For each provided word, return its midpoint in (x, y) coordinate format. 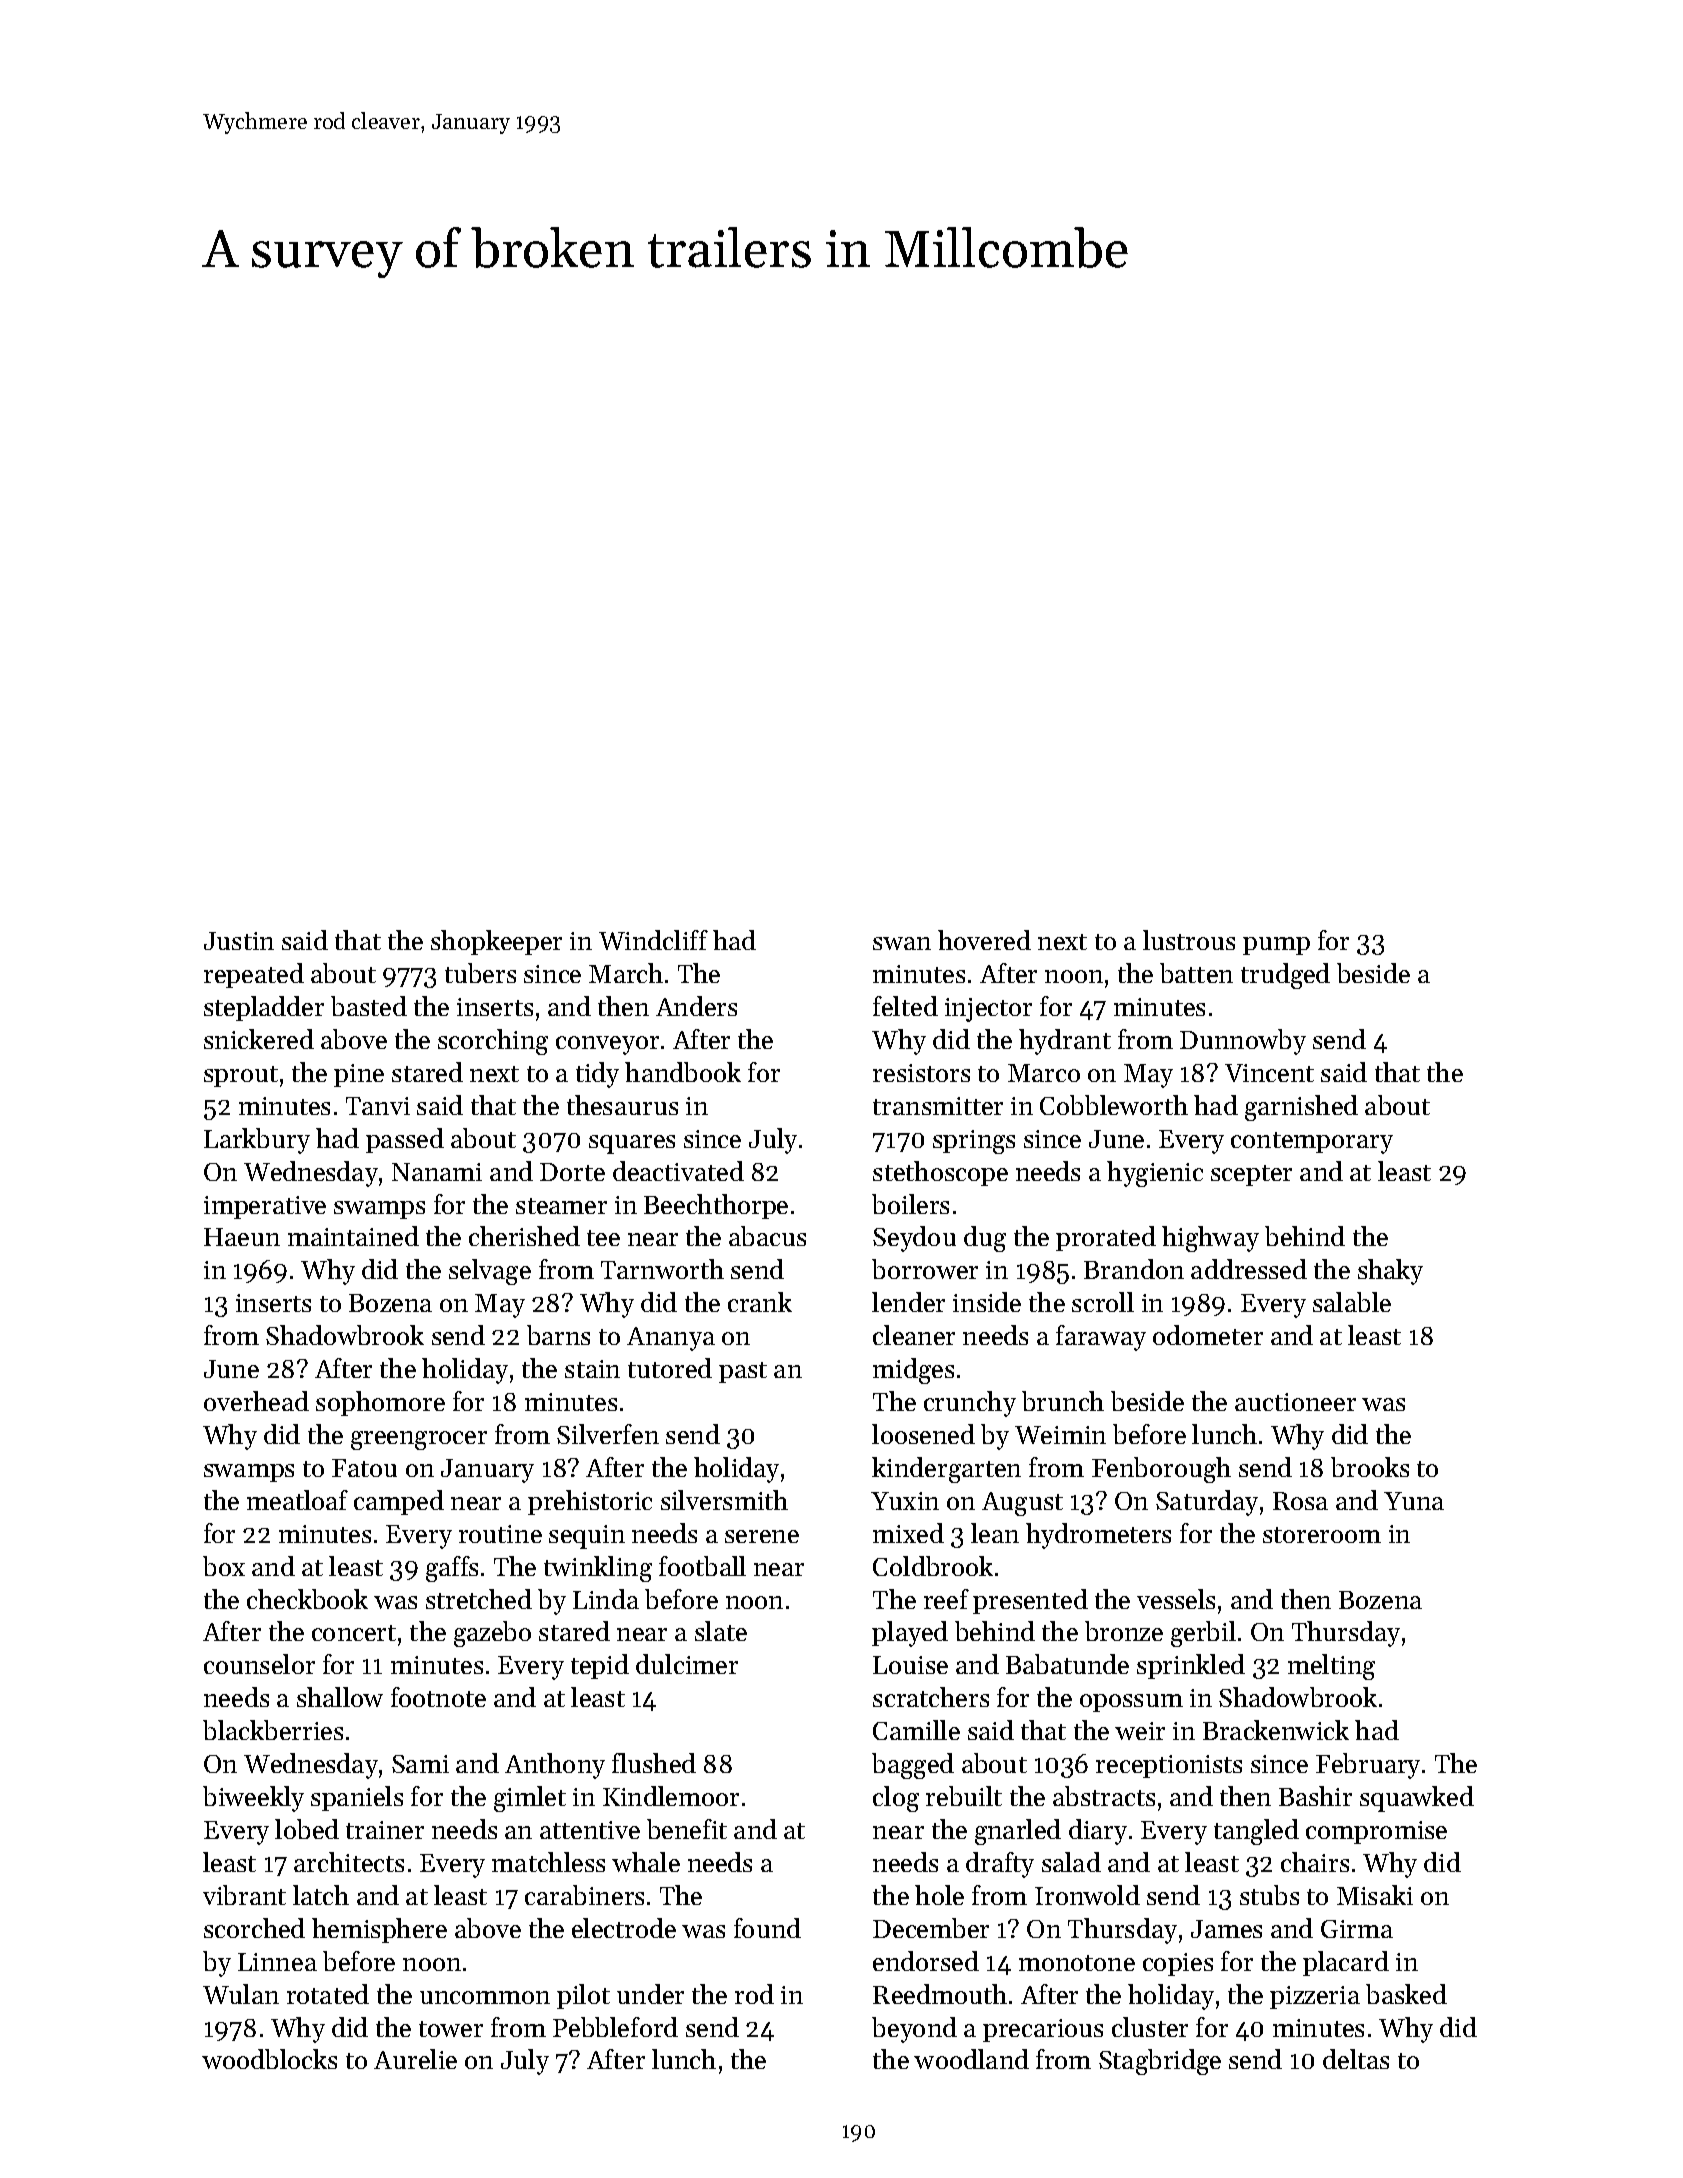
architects (349, 1862)
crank (760, 1302)
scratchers (931, 1697)
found (767, 1928)
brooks (1370, 1467)
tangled (1256, 1832)
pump (1276, 946)
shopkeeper (496, 942)
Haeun (242, 1237)
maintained (353, 1236)
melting (1331, 1667)
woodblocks (269, 2059)
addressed (1249, 1269)
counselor (259, 1664)
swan (902, 943)
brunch (1063, 1401)
